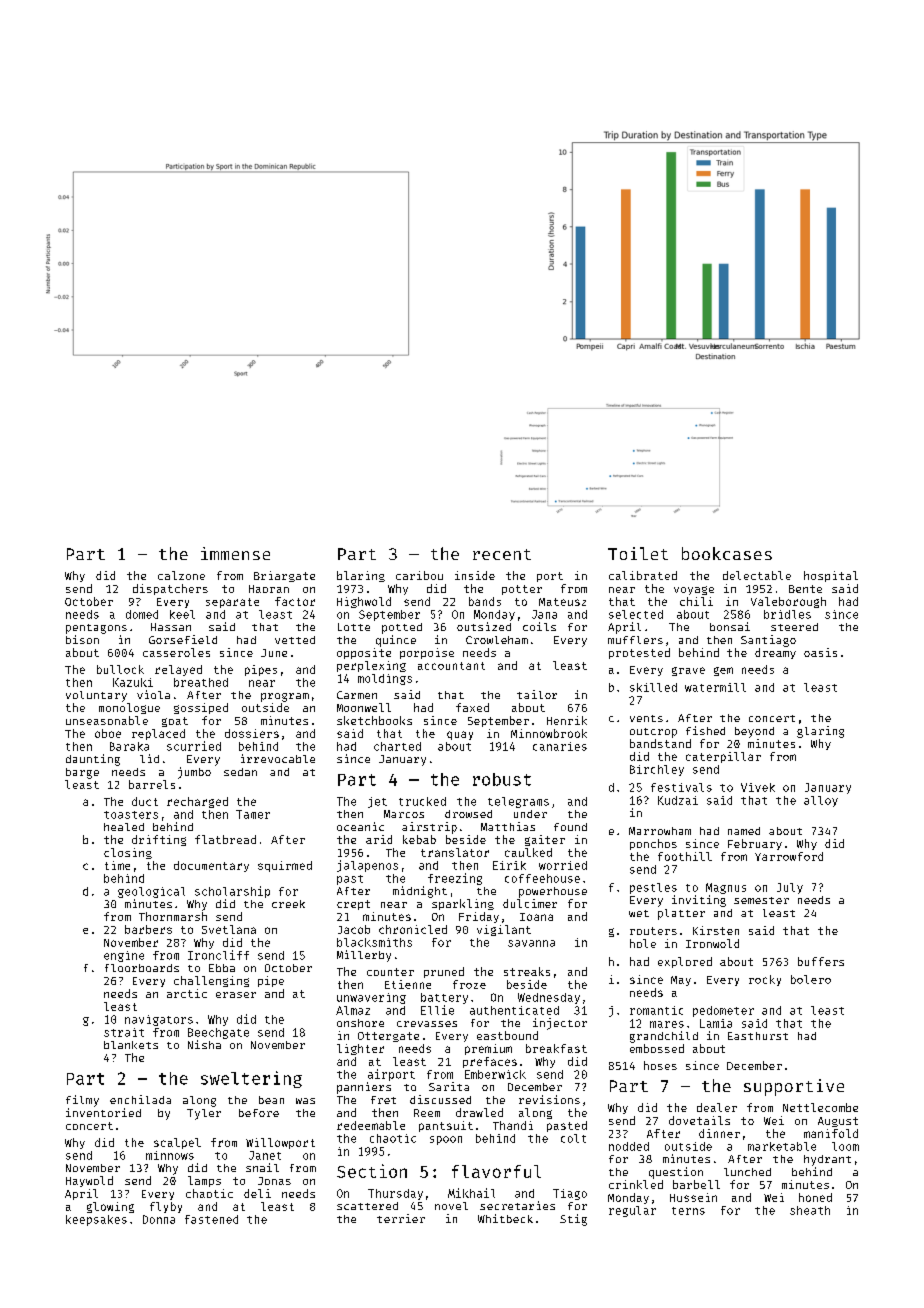 The width and height of the screenshot is (924, 1308). Describe the element at coordinates (727, 553) in the screenshot. I see `bookcases` at that location.
